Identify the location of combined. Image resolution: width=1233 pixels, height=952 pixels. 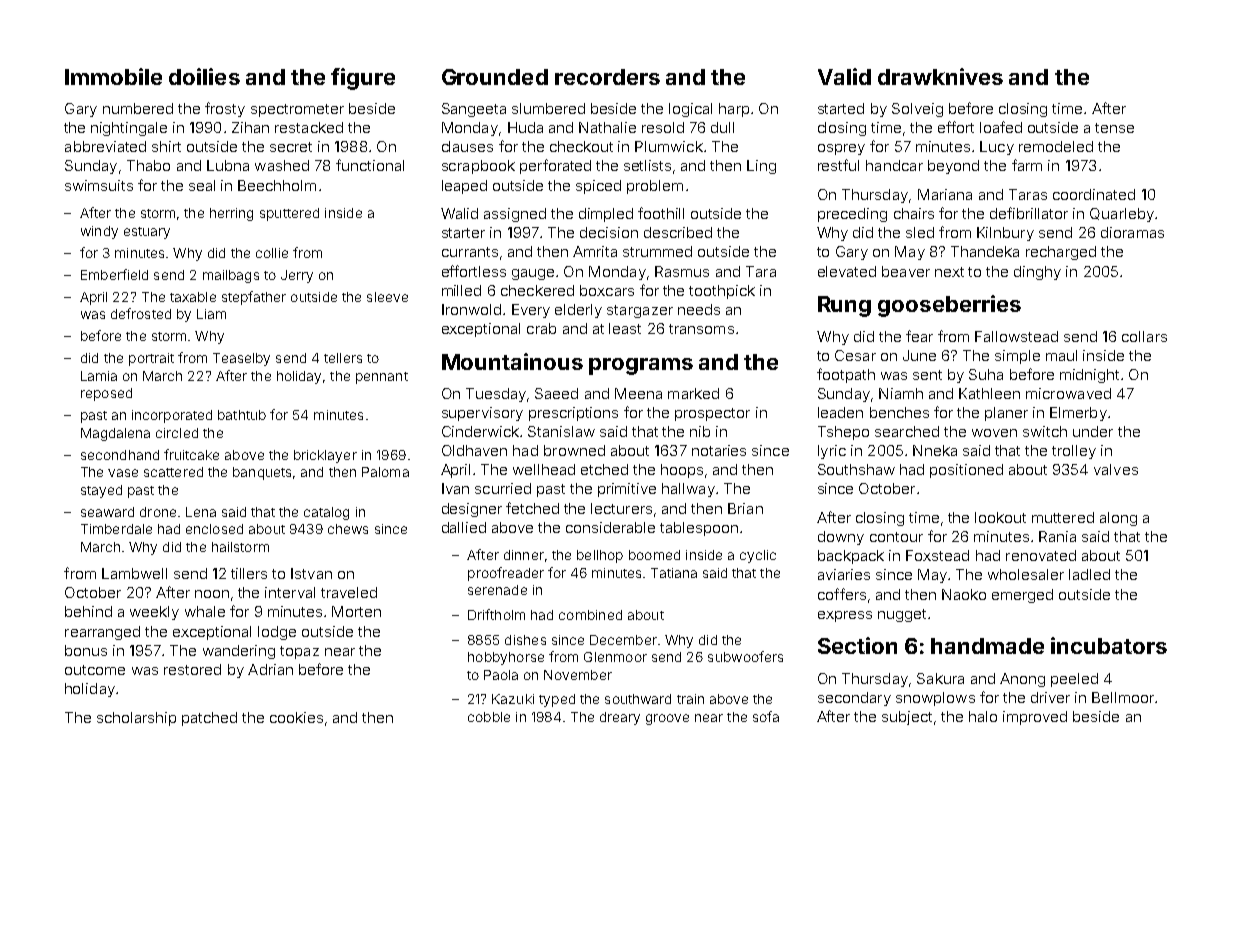
(590, 615).
